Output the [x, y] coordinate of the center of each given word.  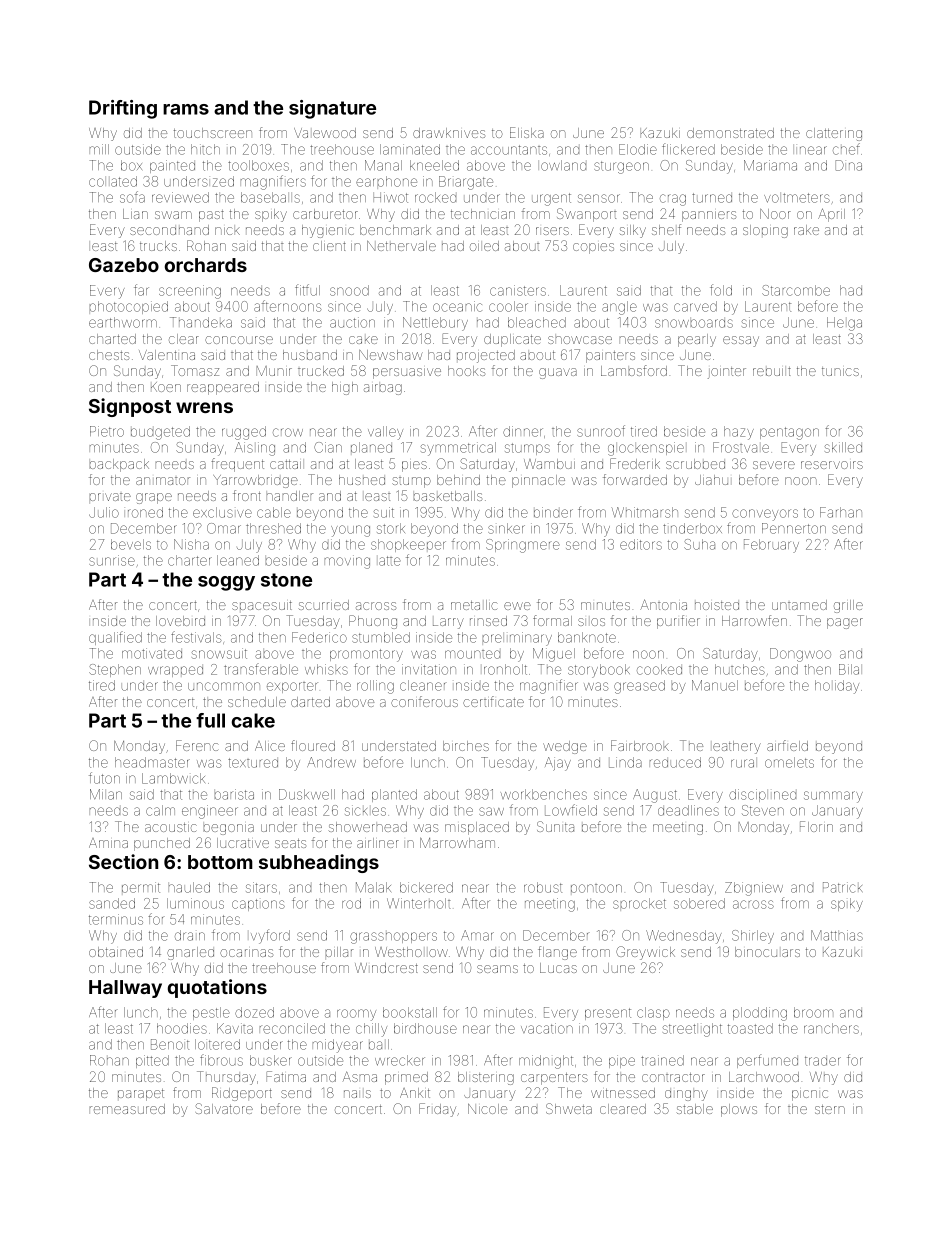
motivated [152, 653]
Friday [437, 1110]
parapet [141, 1095]
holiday [837, 687]
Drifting [123, 109]
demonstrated [730, 133]
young [350, 531]
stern [830, 1109]
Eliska [527, 132]
